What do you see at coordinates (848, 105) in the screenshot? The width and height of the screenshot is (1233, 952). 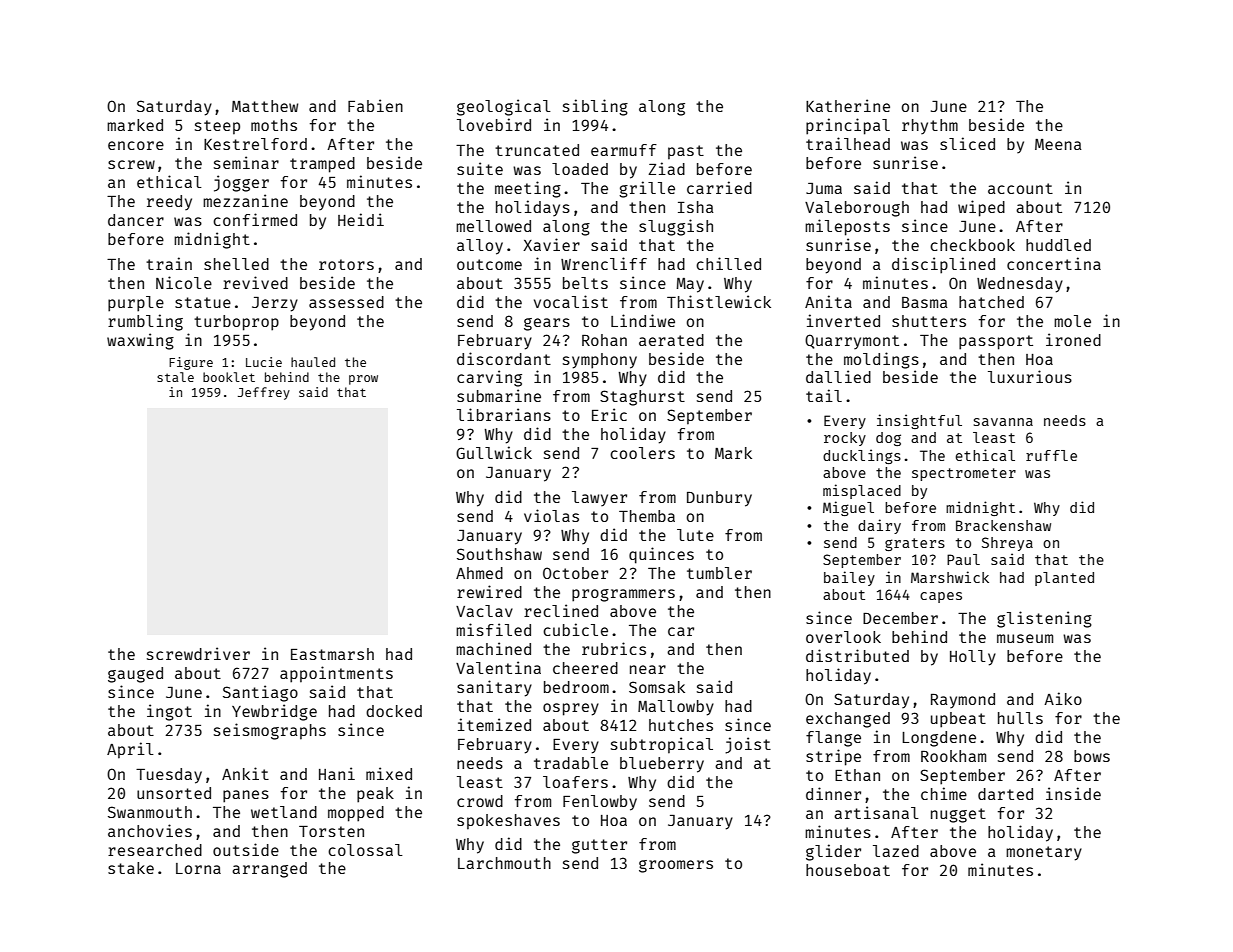 I see `Katherine` at bounding box center [848, 105].
